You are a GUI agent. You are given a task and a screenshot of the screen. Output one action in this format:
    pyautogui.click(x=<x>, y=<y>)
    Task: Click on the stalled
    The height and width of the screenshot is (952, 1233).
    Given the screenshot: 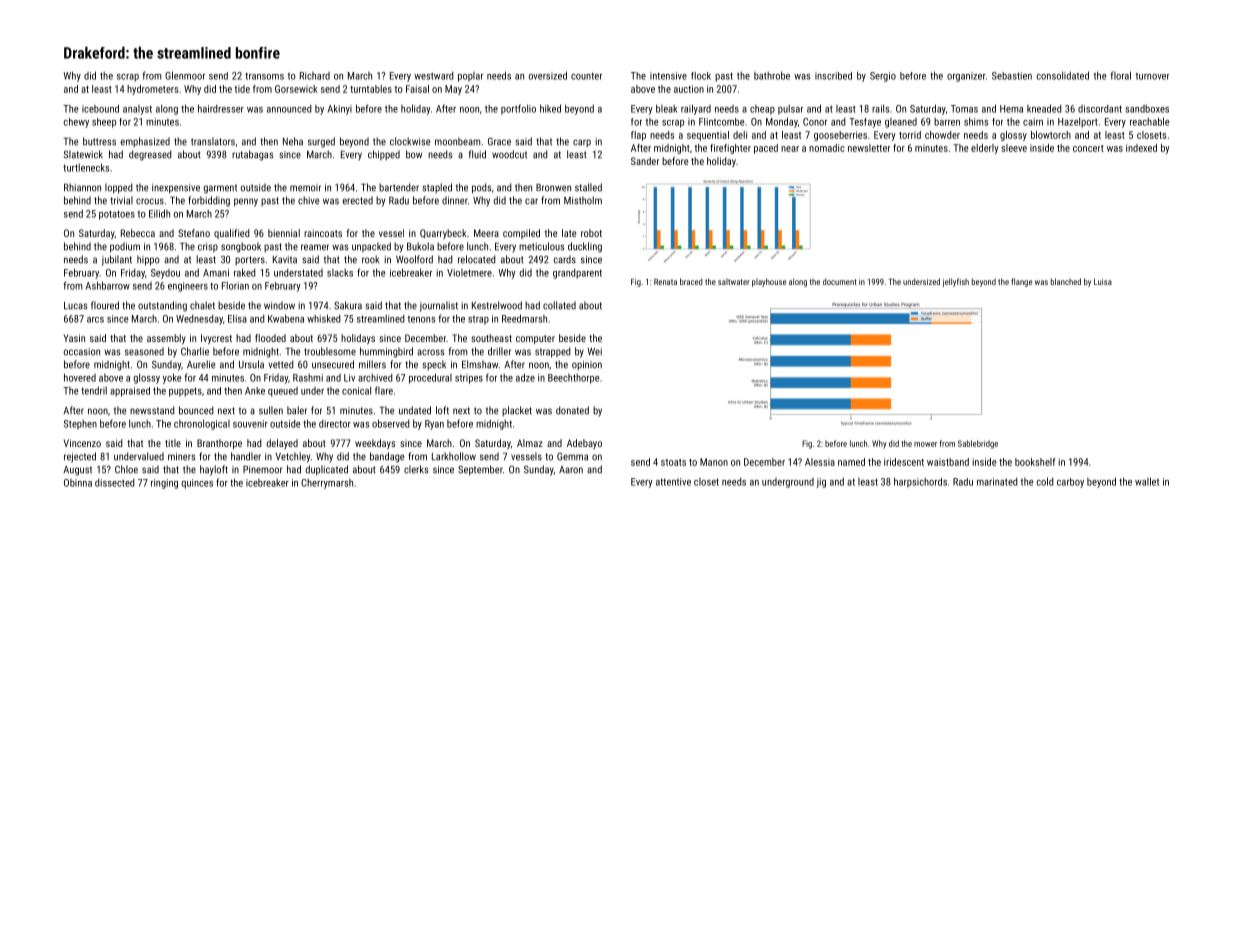 What is the action you would take?
    pyautogui.click(x=588, y=187)
